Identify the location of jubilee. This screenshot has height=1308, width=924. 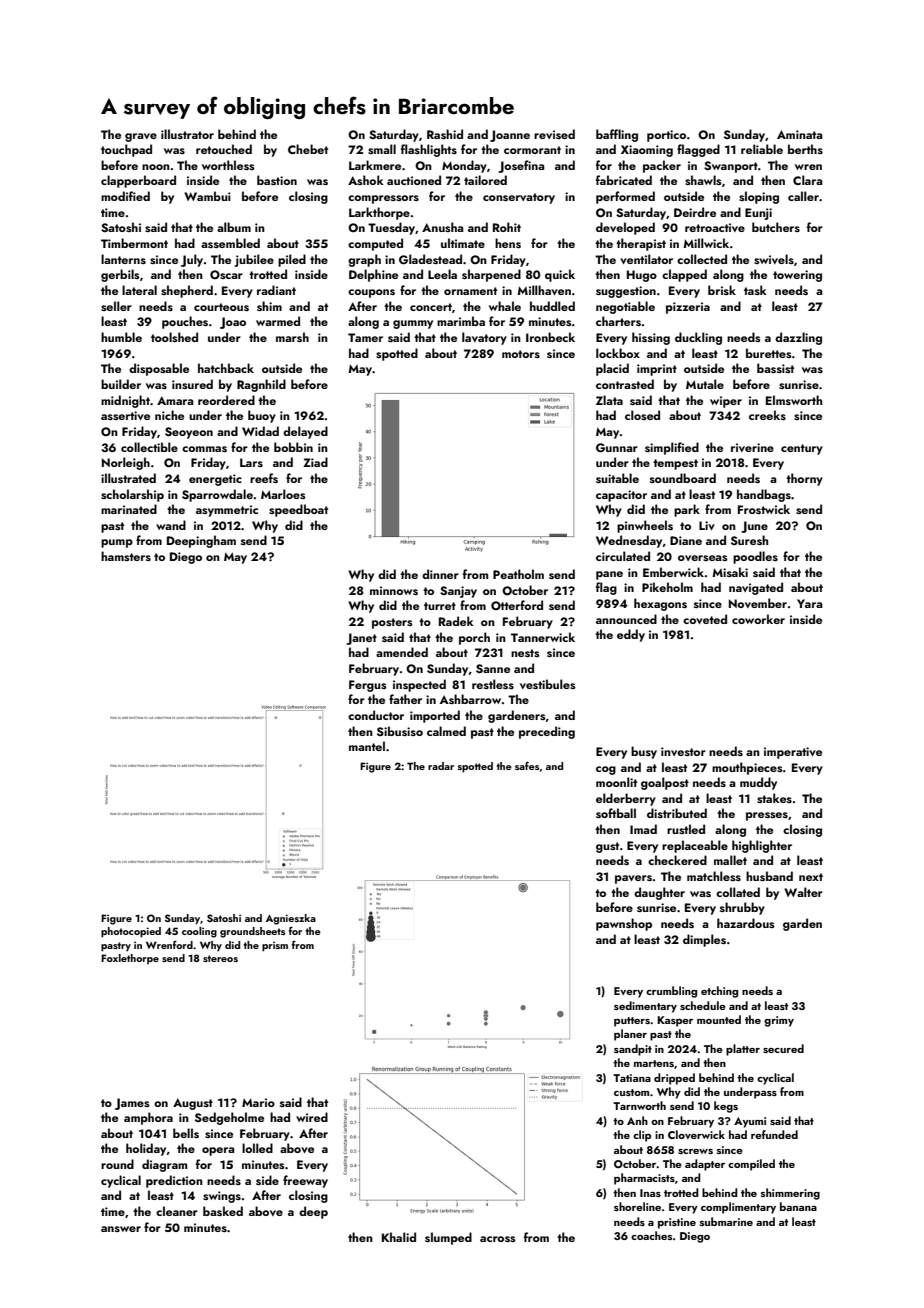
(254, 260).
